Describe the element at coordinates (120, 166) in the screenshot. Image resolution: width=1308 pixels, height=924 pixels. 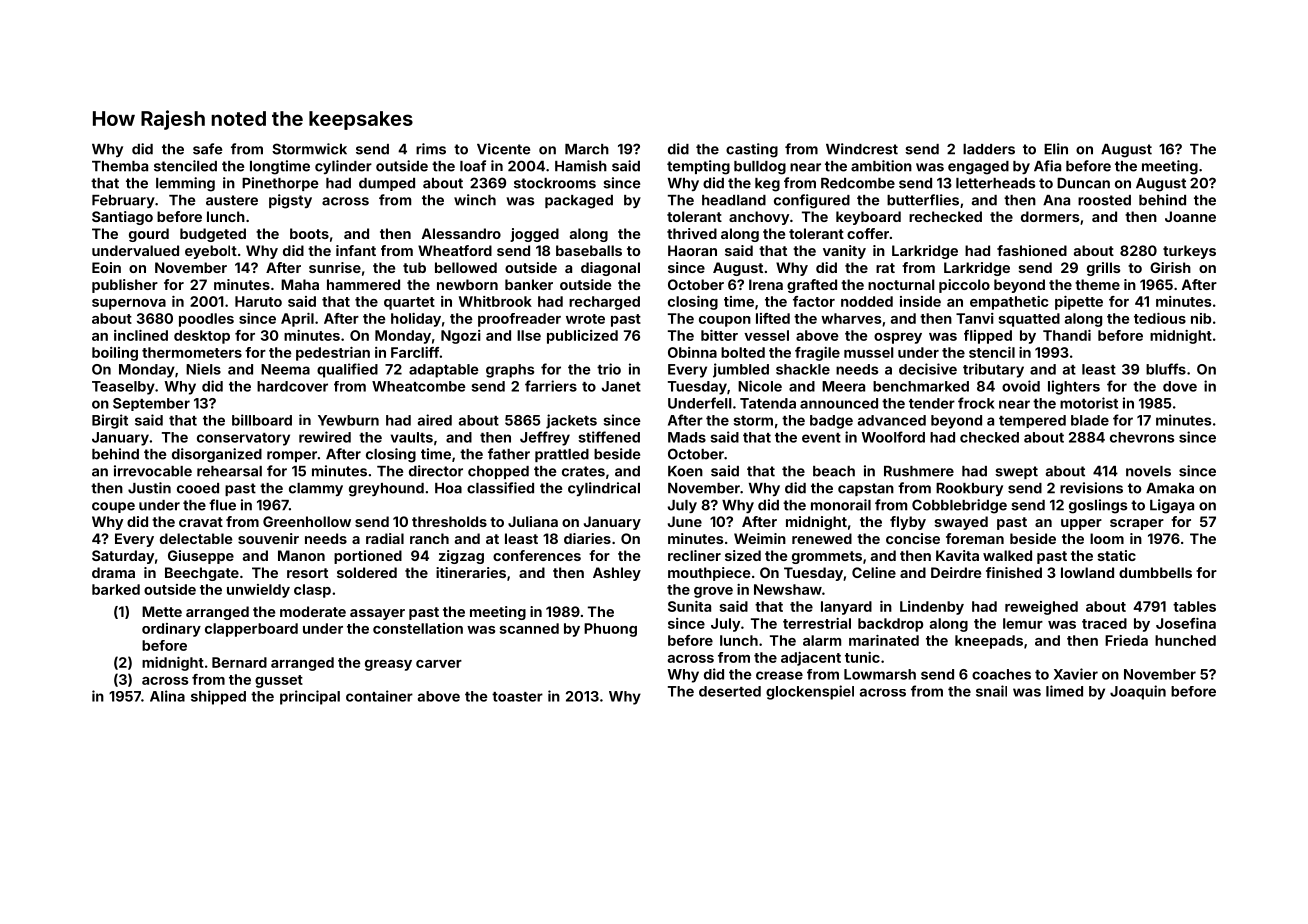
I see `Themba` at that location.
